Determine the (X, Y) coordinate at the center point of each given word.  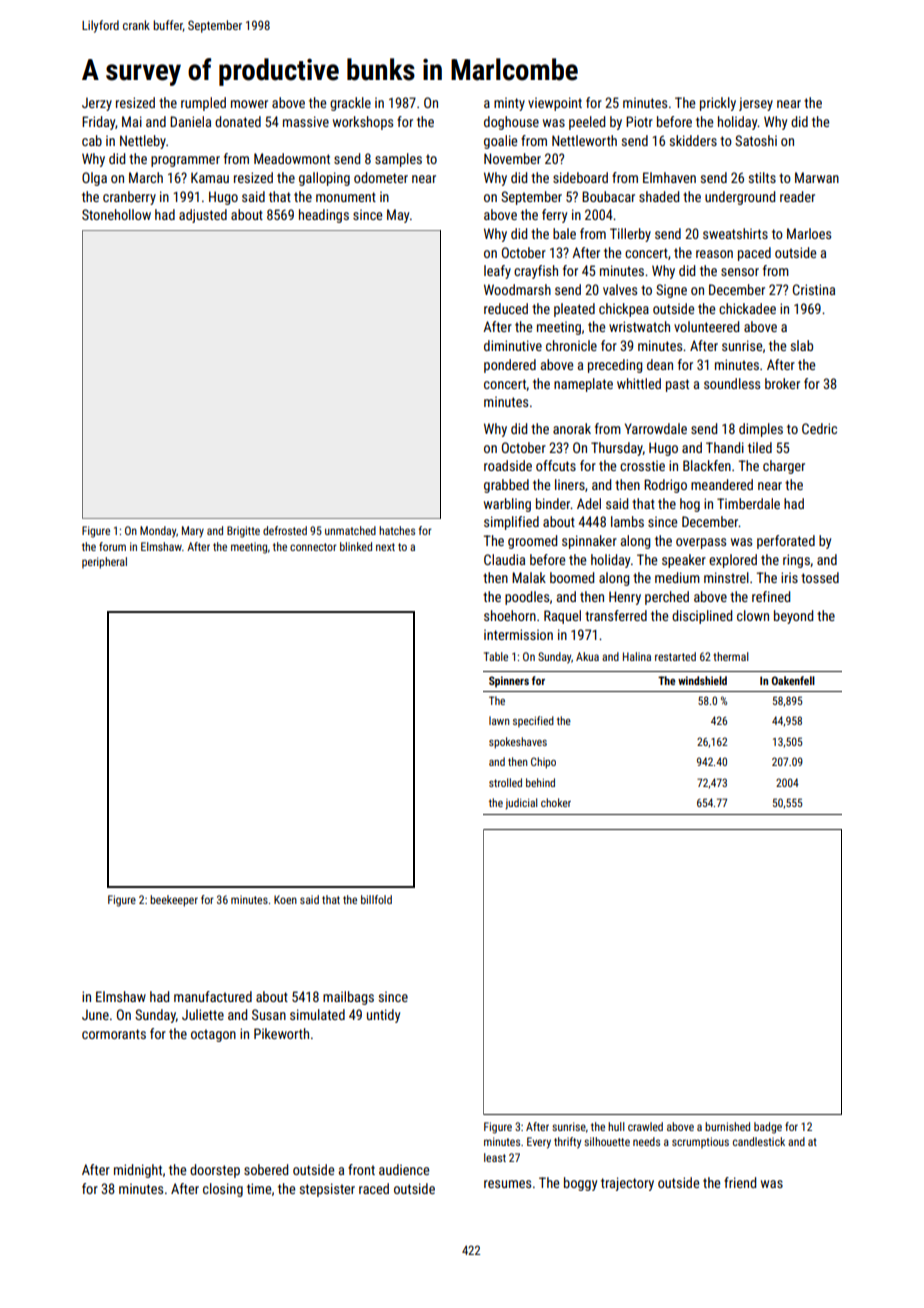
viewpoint (555, 104)
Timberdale (748, 503)
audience (404, 1169)
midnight (138, 1171)
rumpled (203, 104)
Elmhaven (669, 177)
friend (740, 1182)
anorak (572, 428)
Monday (158, 532)
